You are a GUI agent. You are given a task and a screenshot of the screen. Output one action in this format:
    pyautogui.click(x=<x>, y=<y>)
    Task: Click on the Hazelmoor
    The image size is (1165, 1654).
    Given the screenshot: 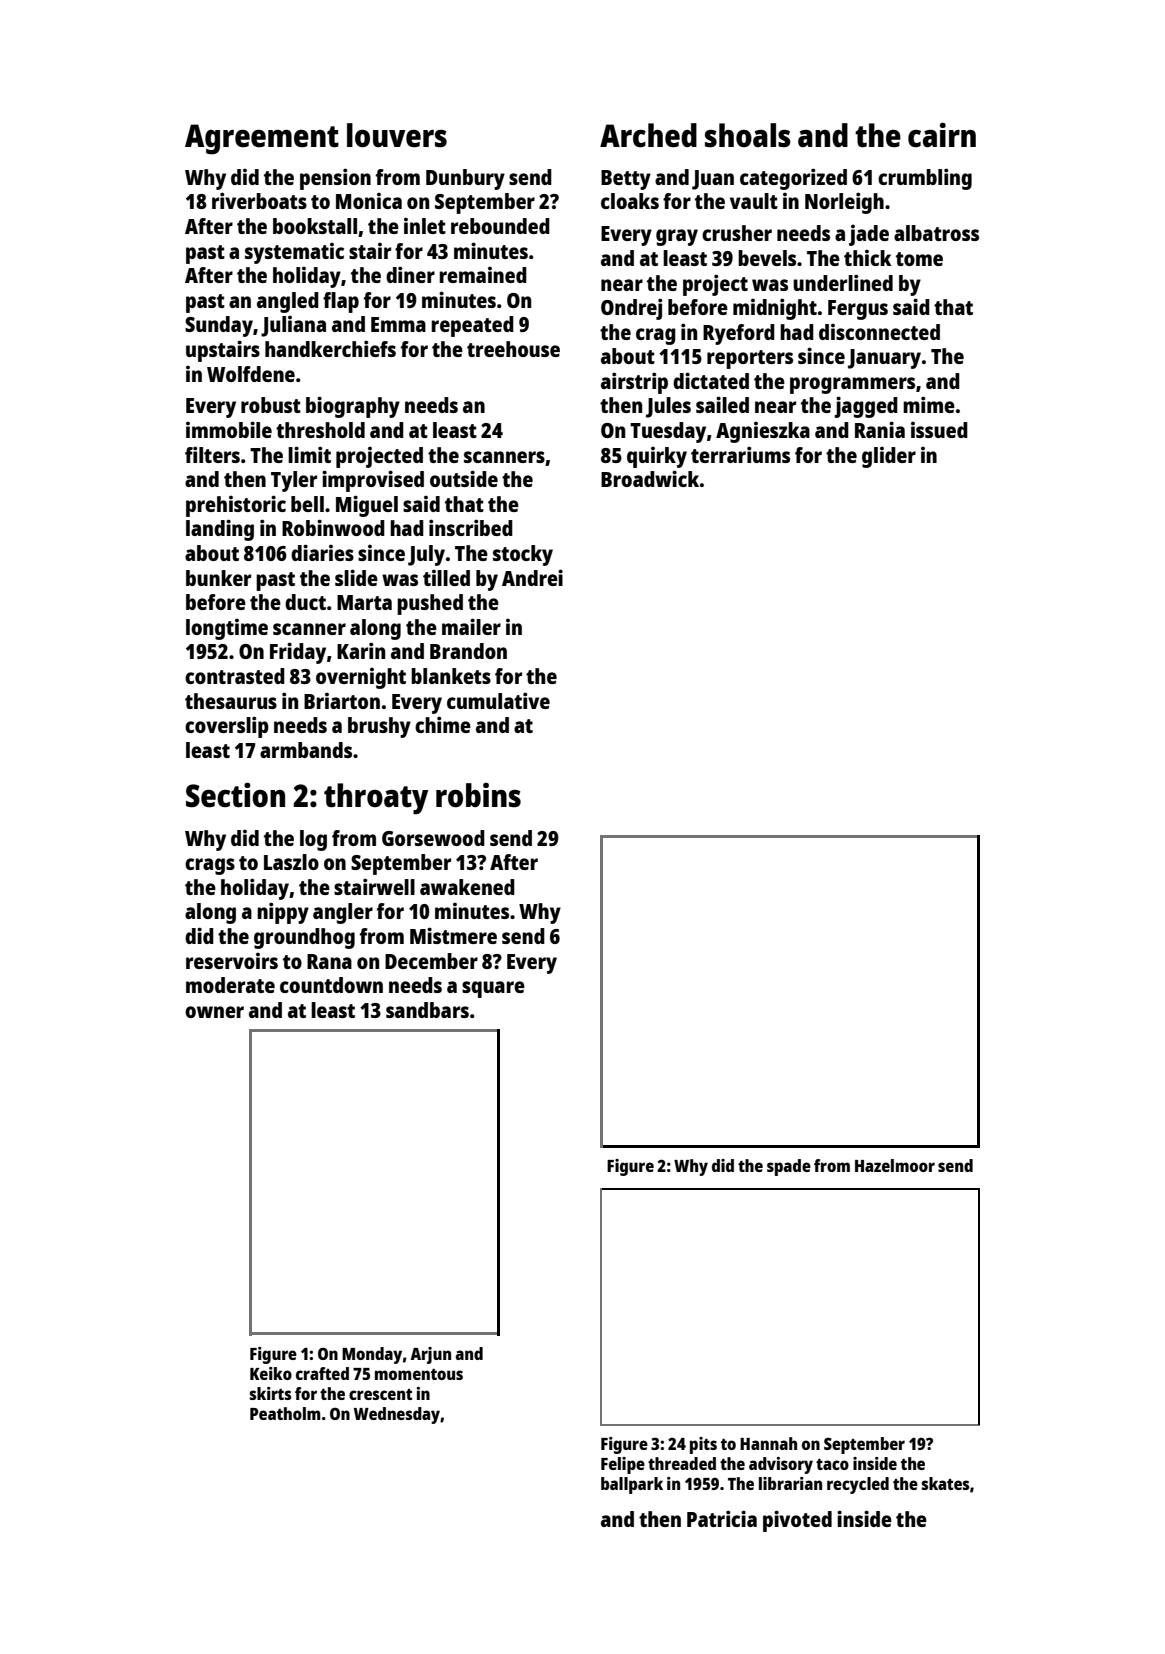 What is the action you would take?
    pyautogui.click(x=895, y=1165)
